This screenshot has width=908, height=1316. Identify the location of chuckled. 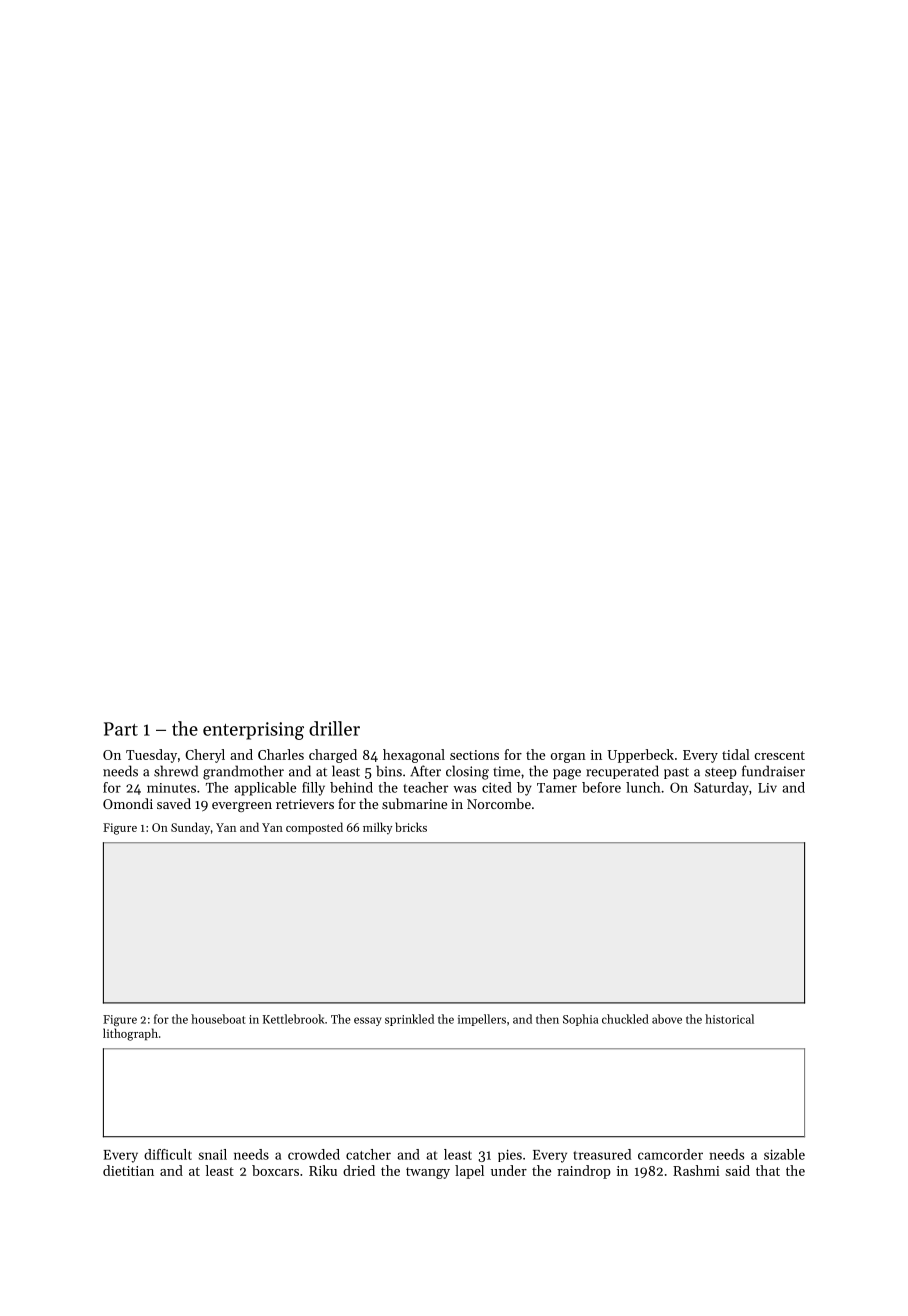
(625, 1019).
